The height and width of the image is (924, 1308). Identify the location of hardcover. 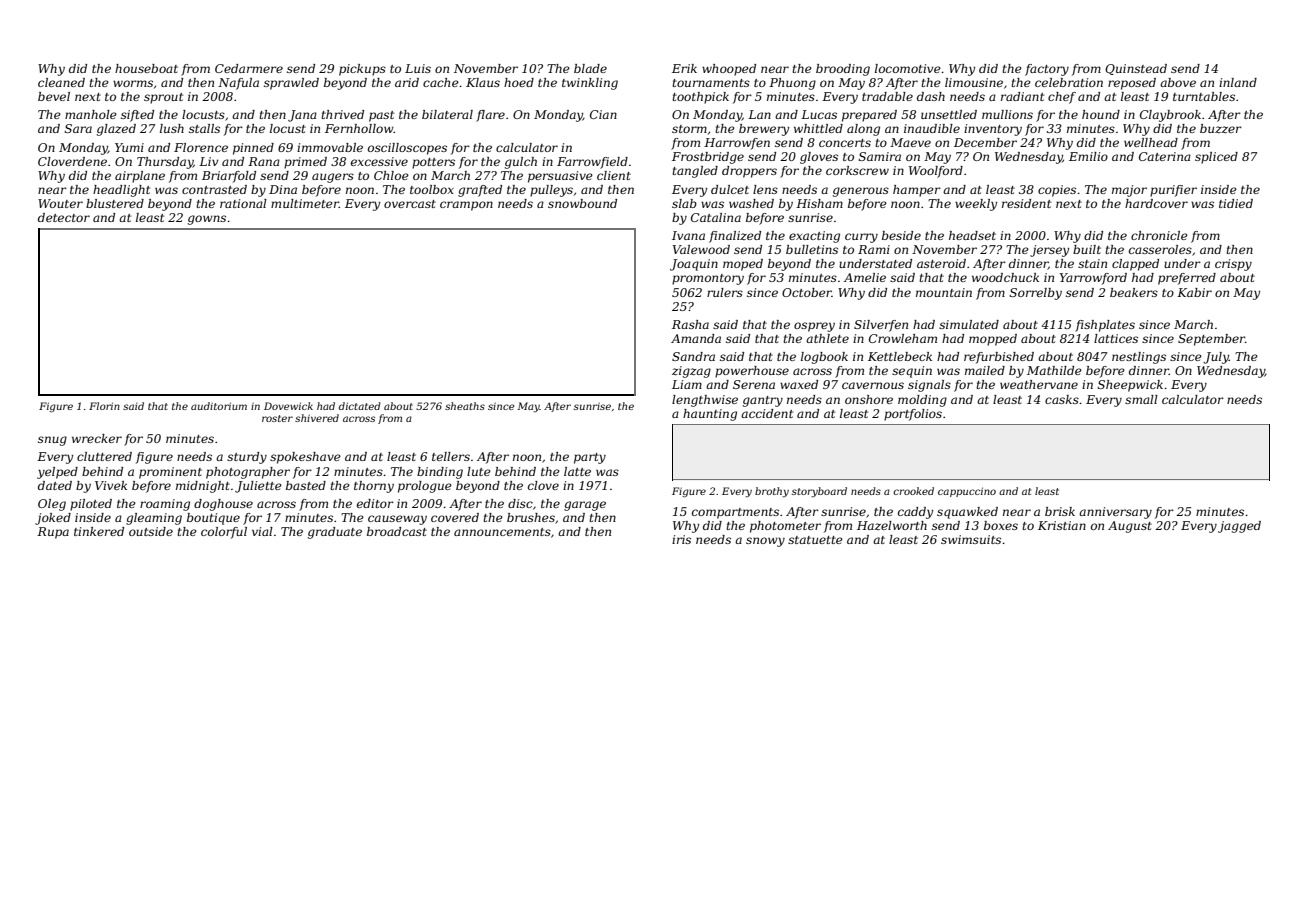
(1156, 203).
